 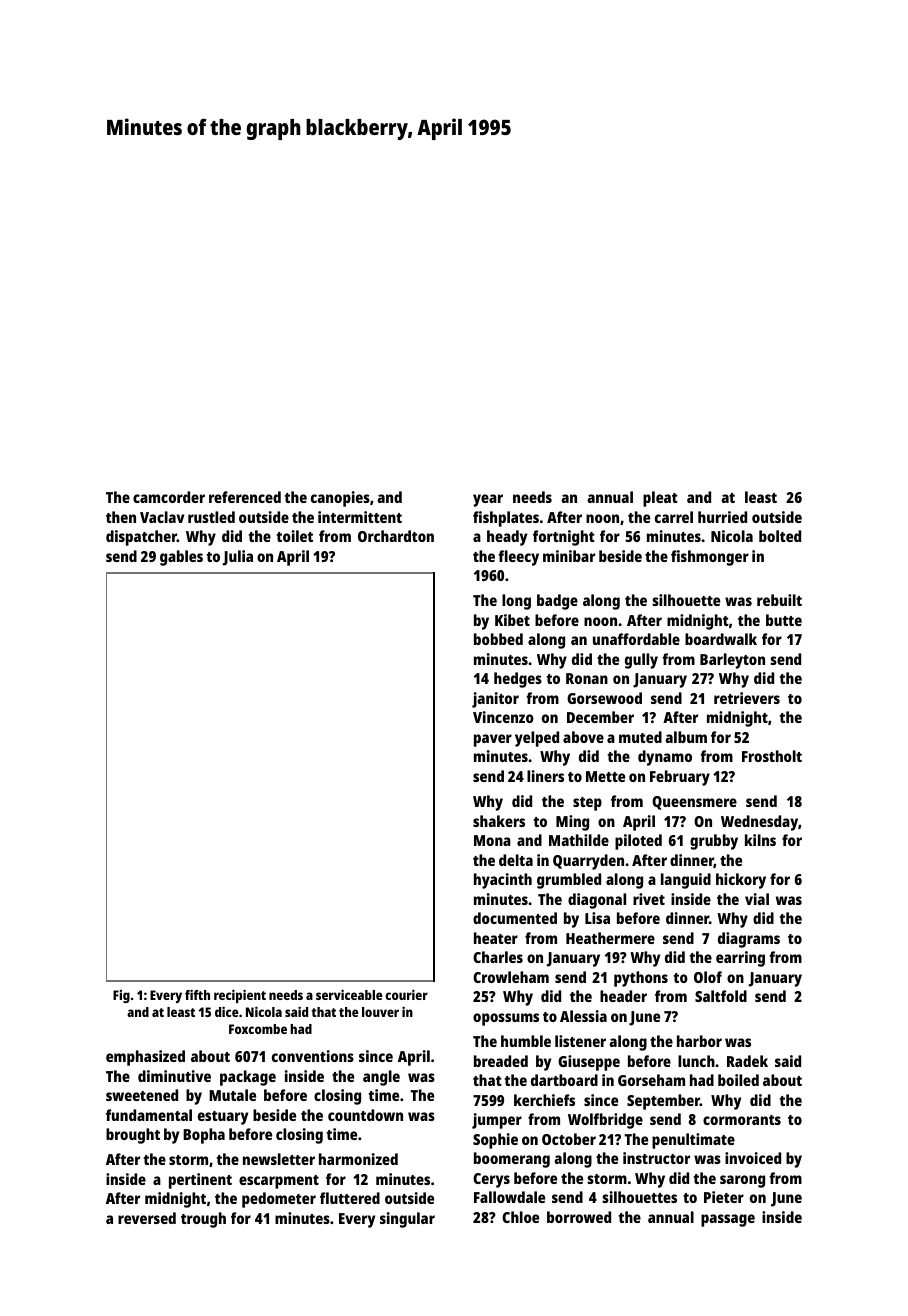 I want to click on singular, so click(x=407, y=1220).
